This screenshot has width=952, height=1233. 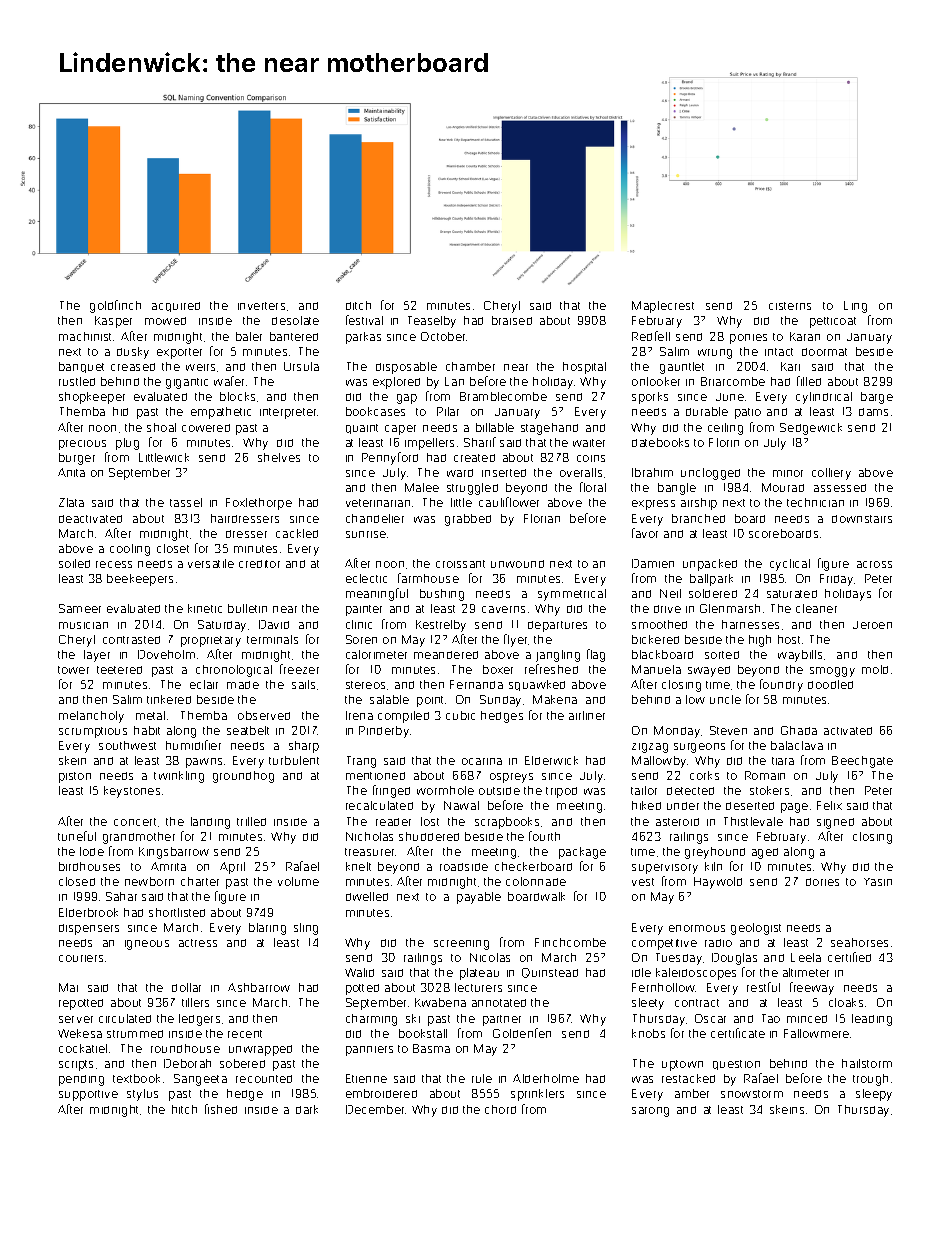 I want to click on seahorses, so click(x=859, y=942).
